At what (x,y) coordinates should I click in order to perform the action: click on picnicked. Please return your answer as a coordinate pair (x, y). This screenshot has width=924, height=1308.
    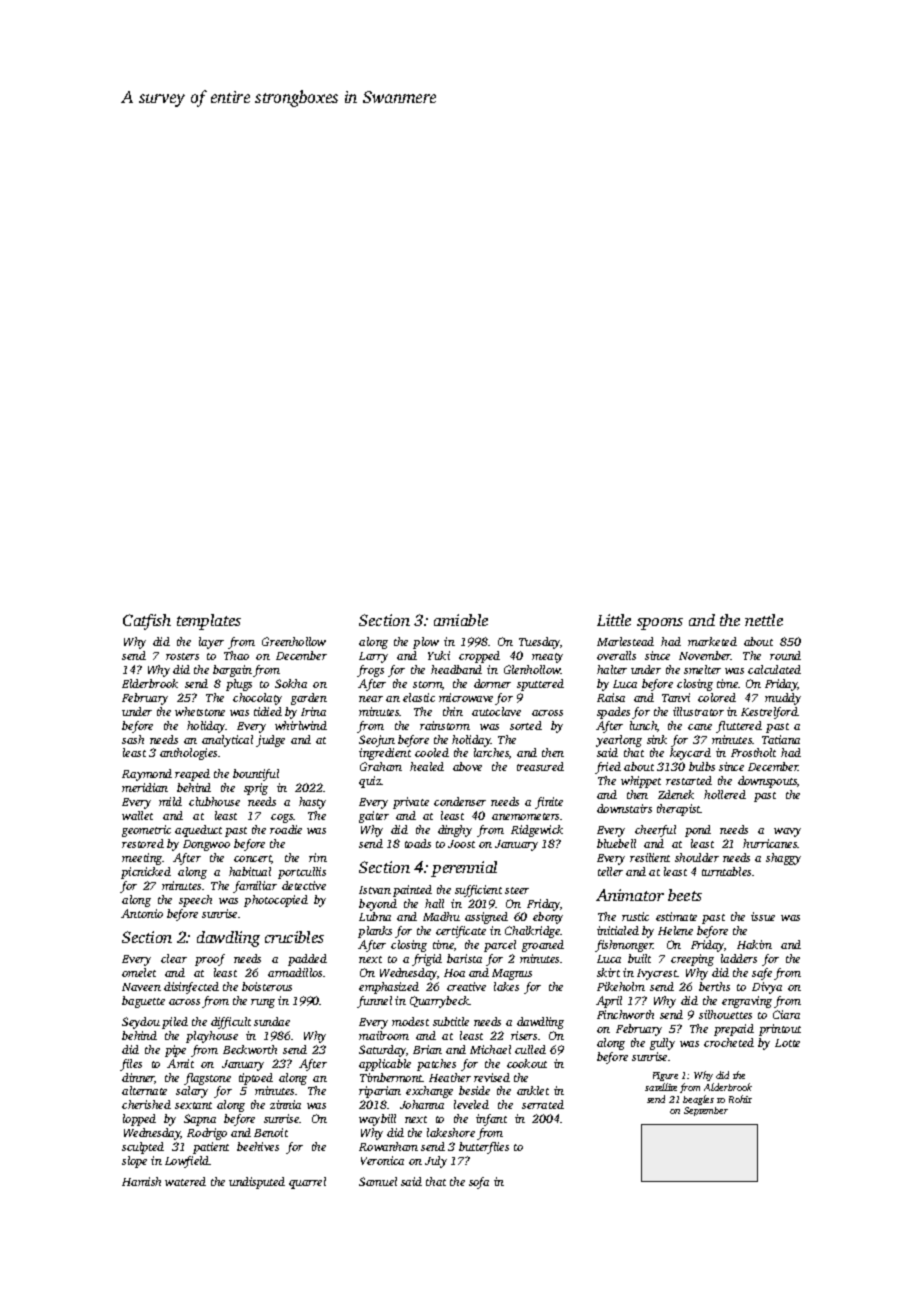
    Looking at the image, I should click on (146, 873).
